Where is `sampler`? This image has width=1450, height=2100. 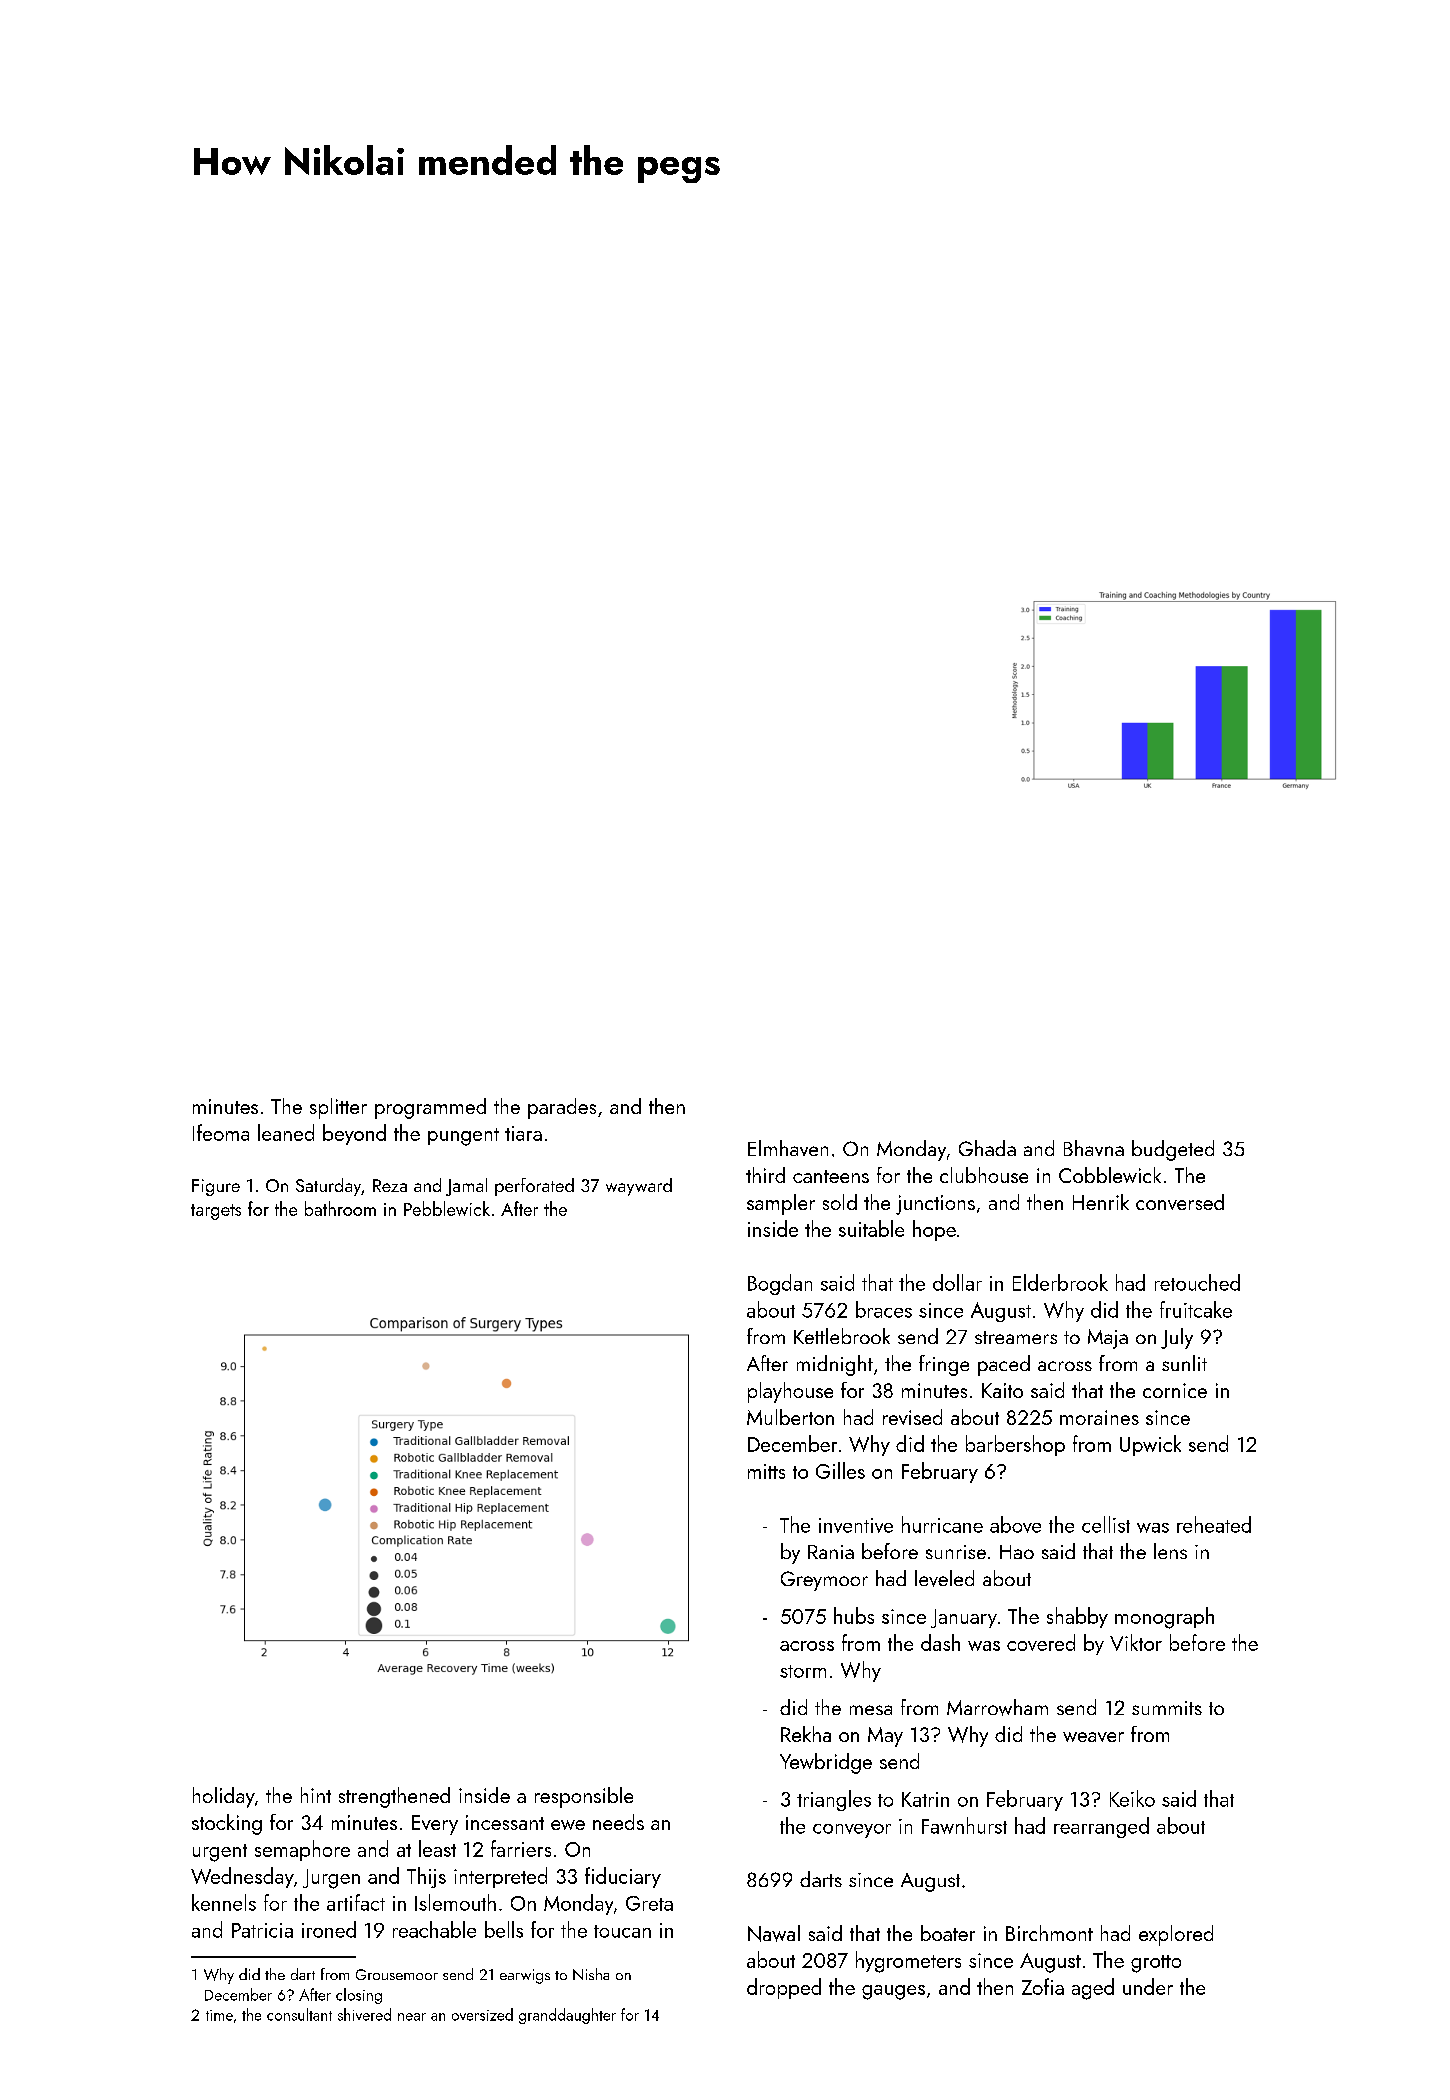
sampler is located at coordinates (781, 1204).
